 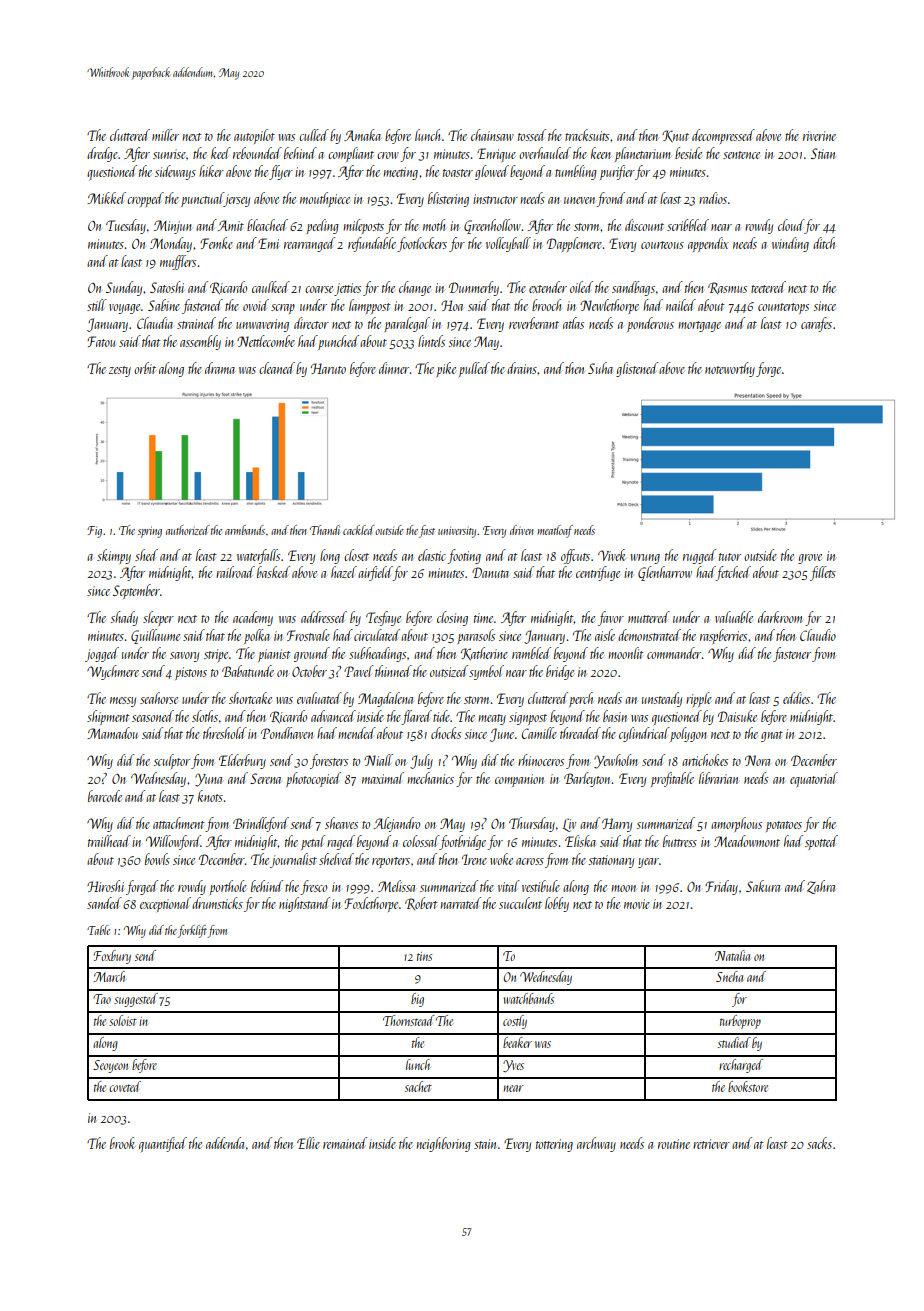 What do you see at coordinates (172, 761) in the page?
I see `sculptor` at bounding box center [172, 761].
